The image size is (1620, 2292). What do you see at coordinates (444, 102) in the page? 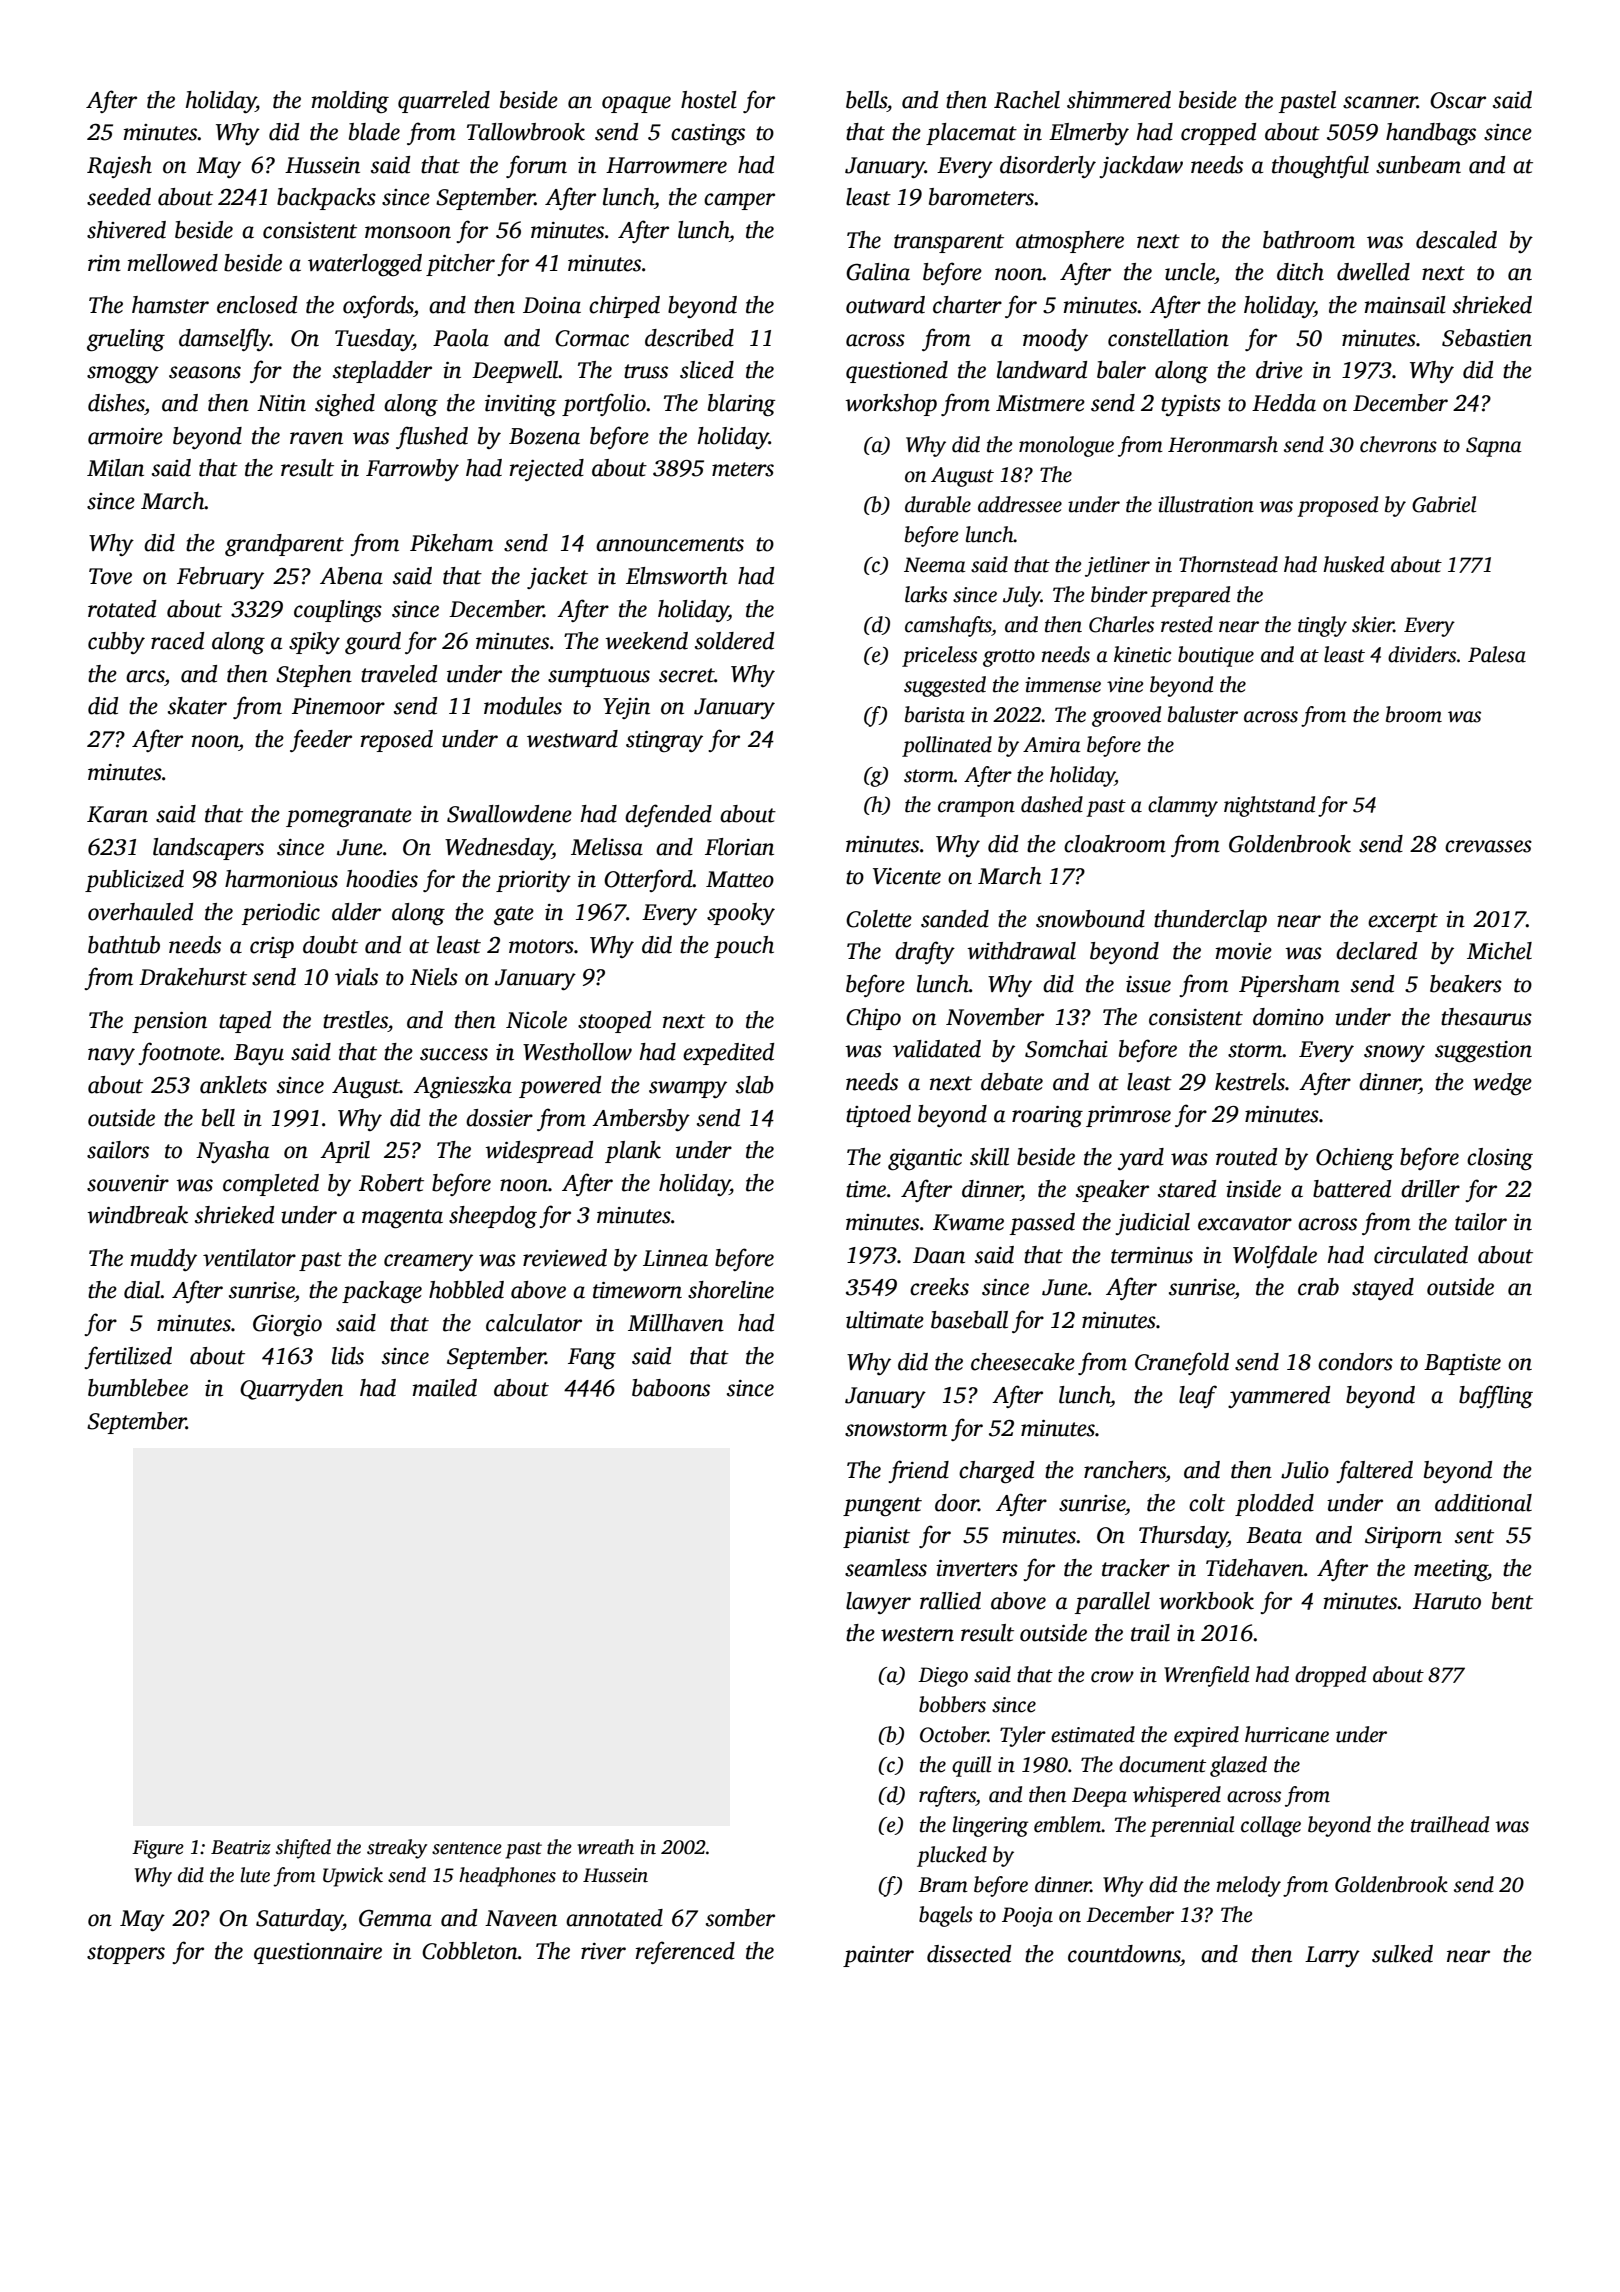
I see `quarreled` at bounding box center [444, 102].
